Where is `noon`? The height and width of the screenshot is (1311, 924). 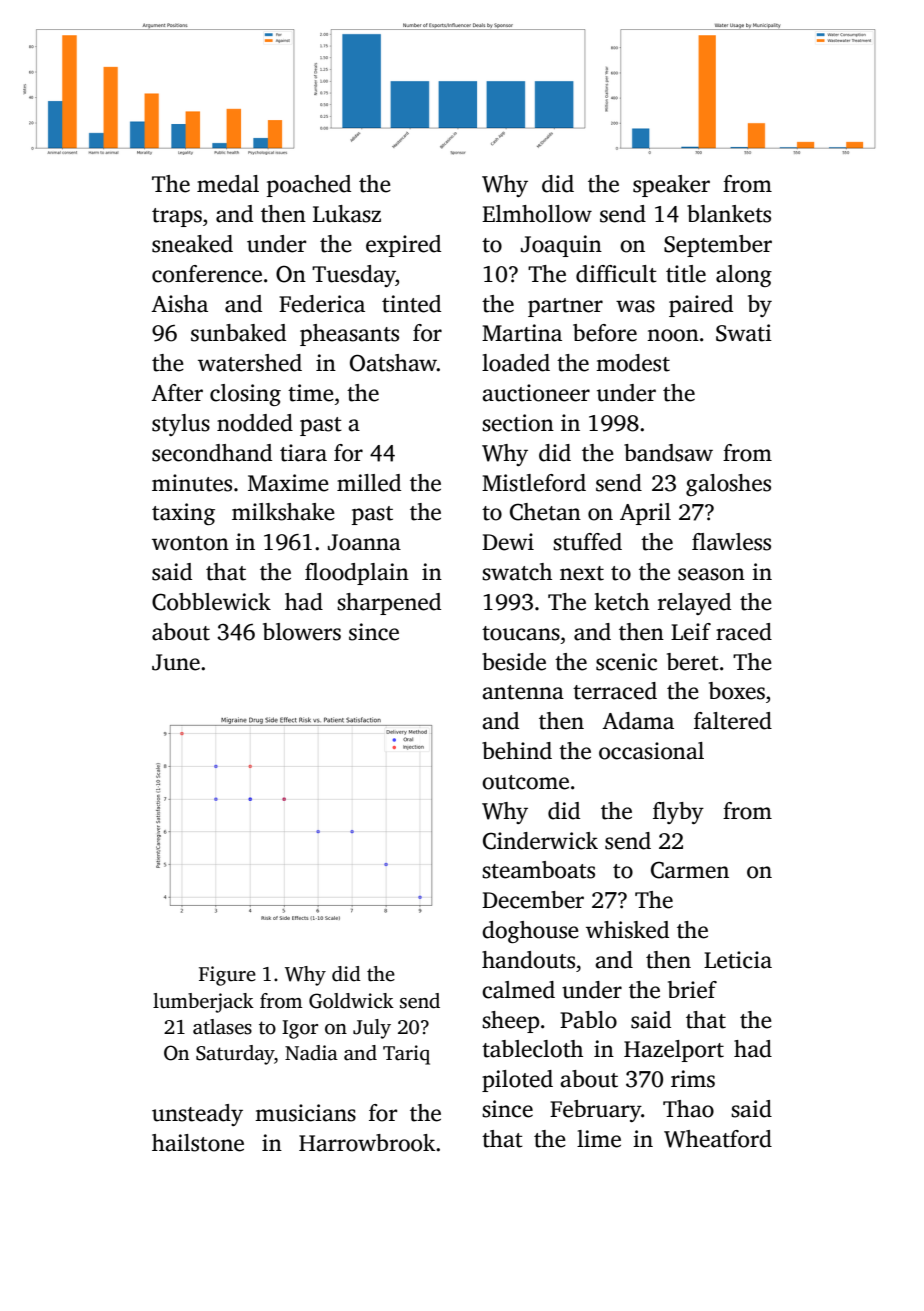 noon is located at coordinates (673, 335).
